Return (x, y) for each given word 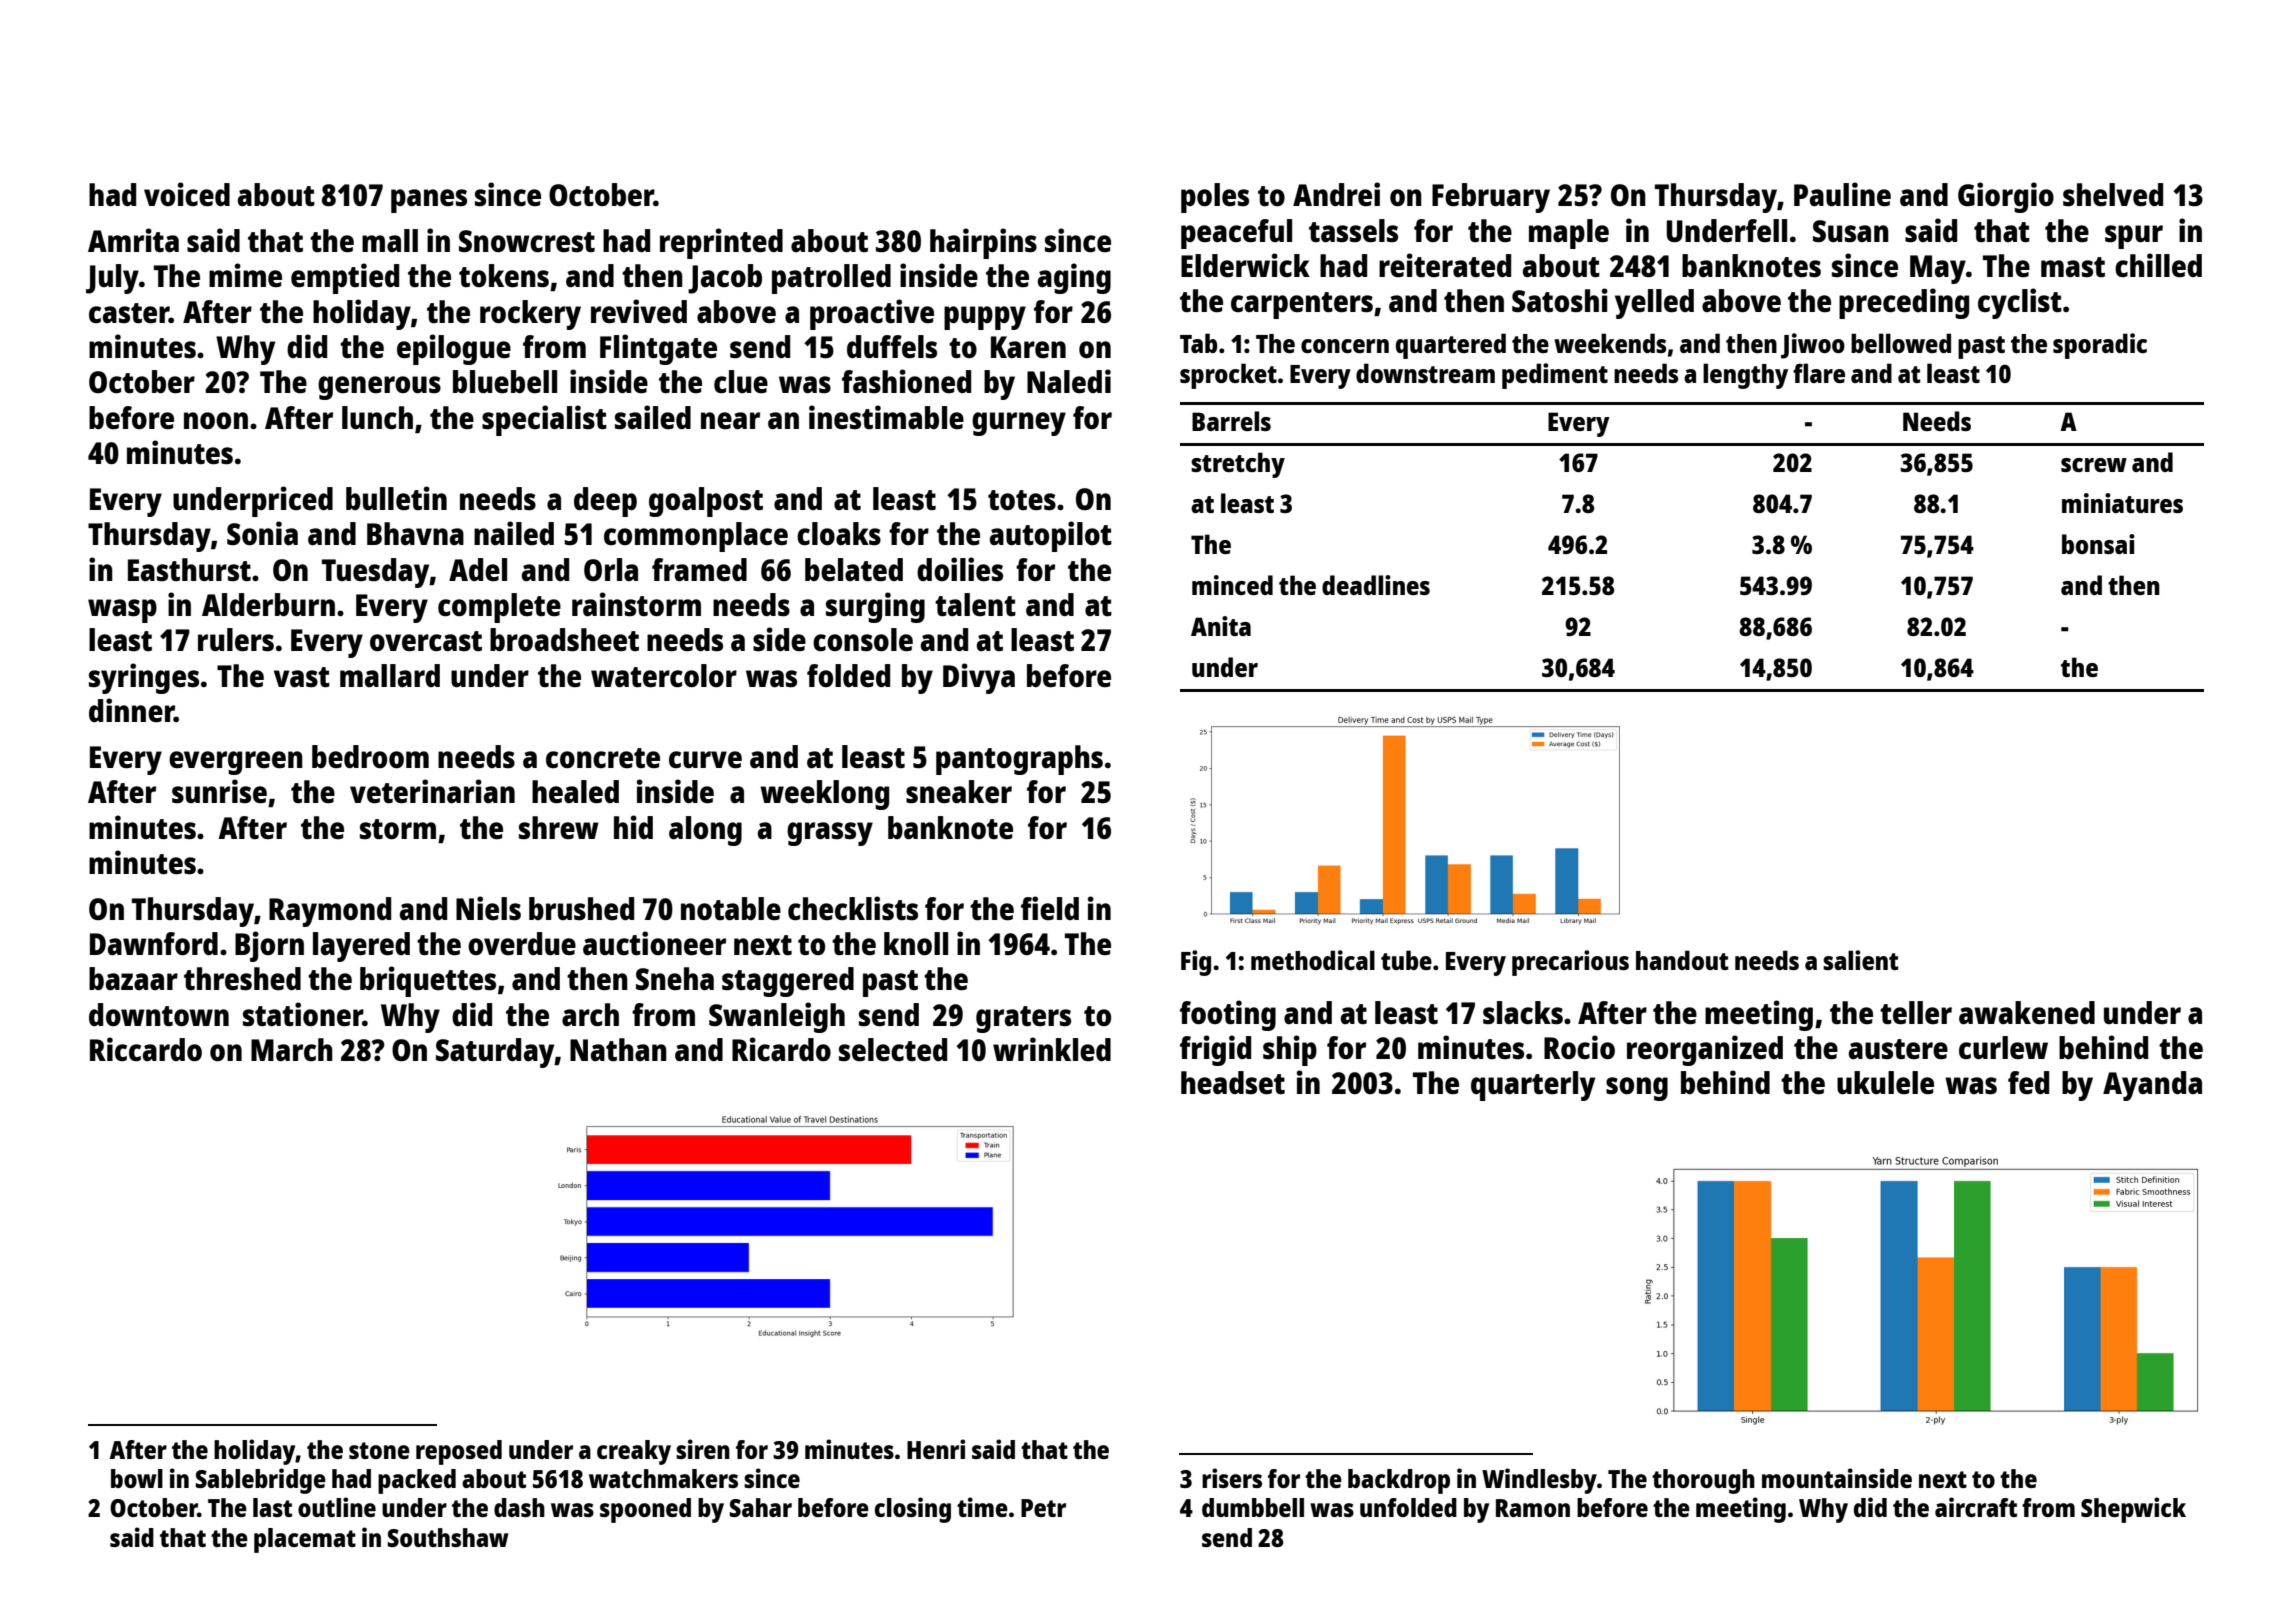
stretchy (1238, 465)
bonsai (2098, 544)
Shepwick (2133, 1510)
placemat (305, 1540)
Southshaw (448, 1537)
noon (216, 420)
